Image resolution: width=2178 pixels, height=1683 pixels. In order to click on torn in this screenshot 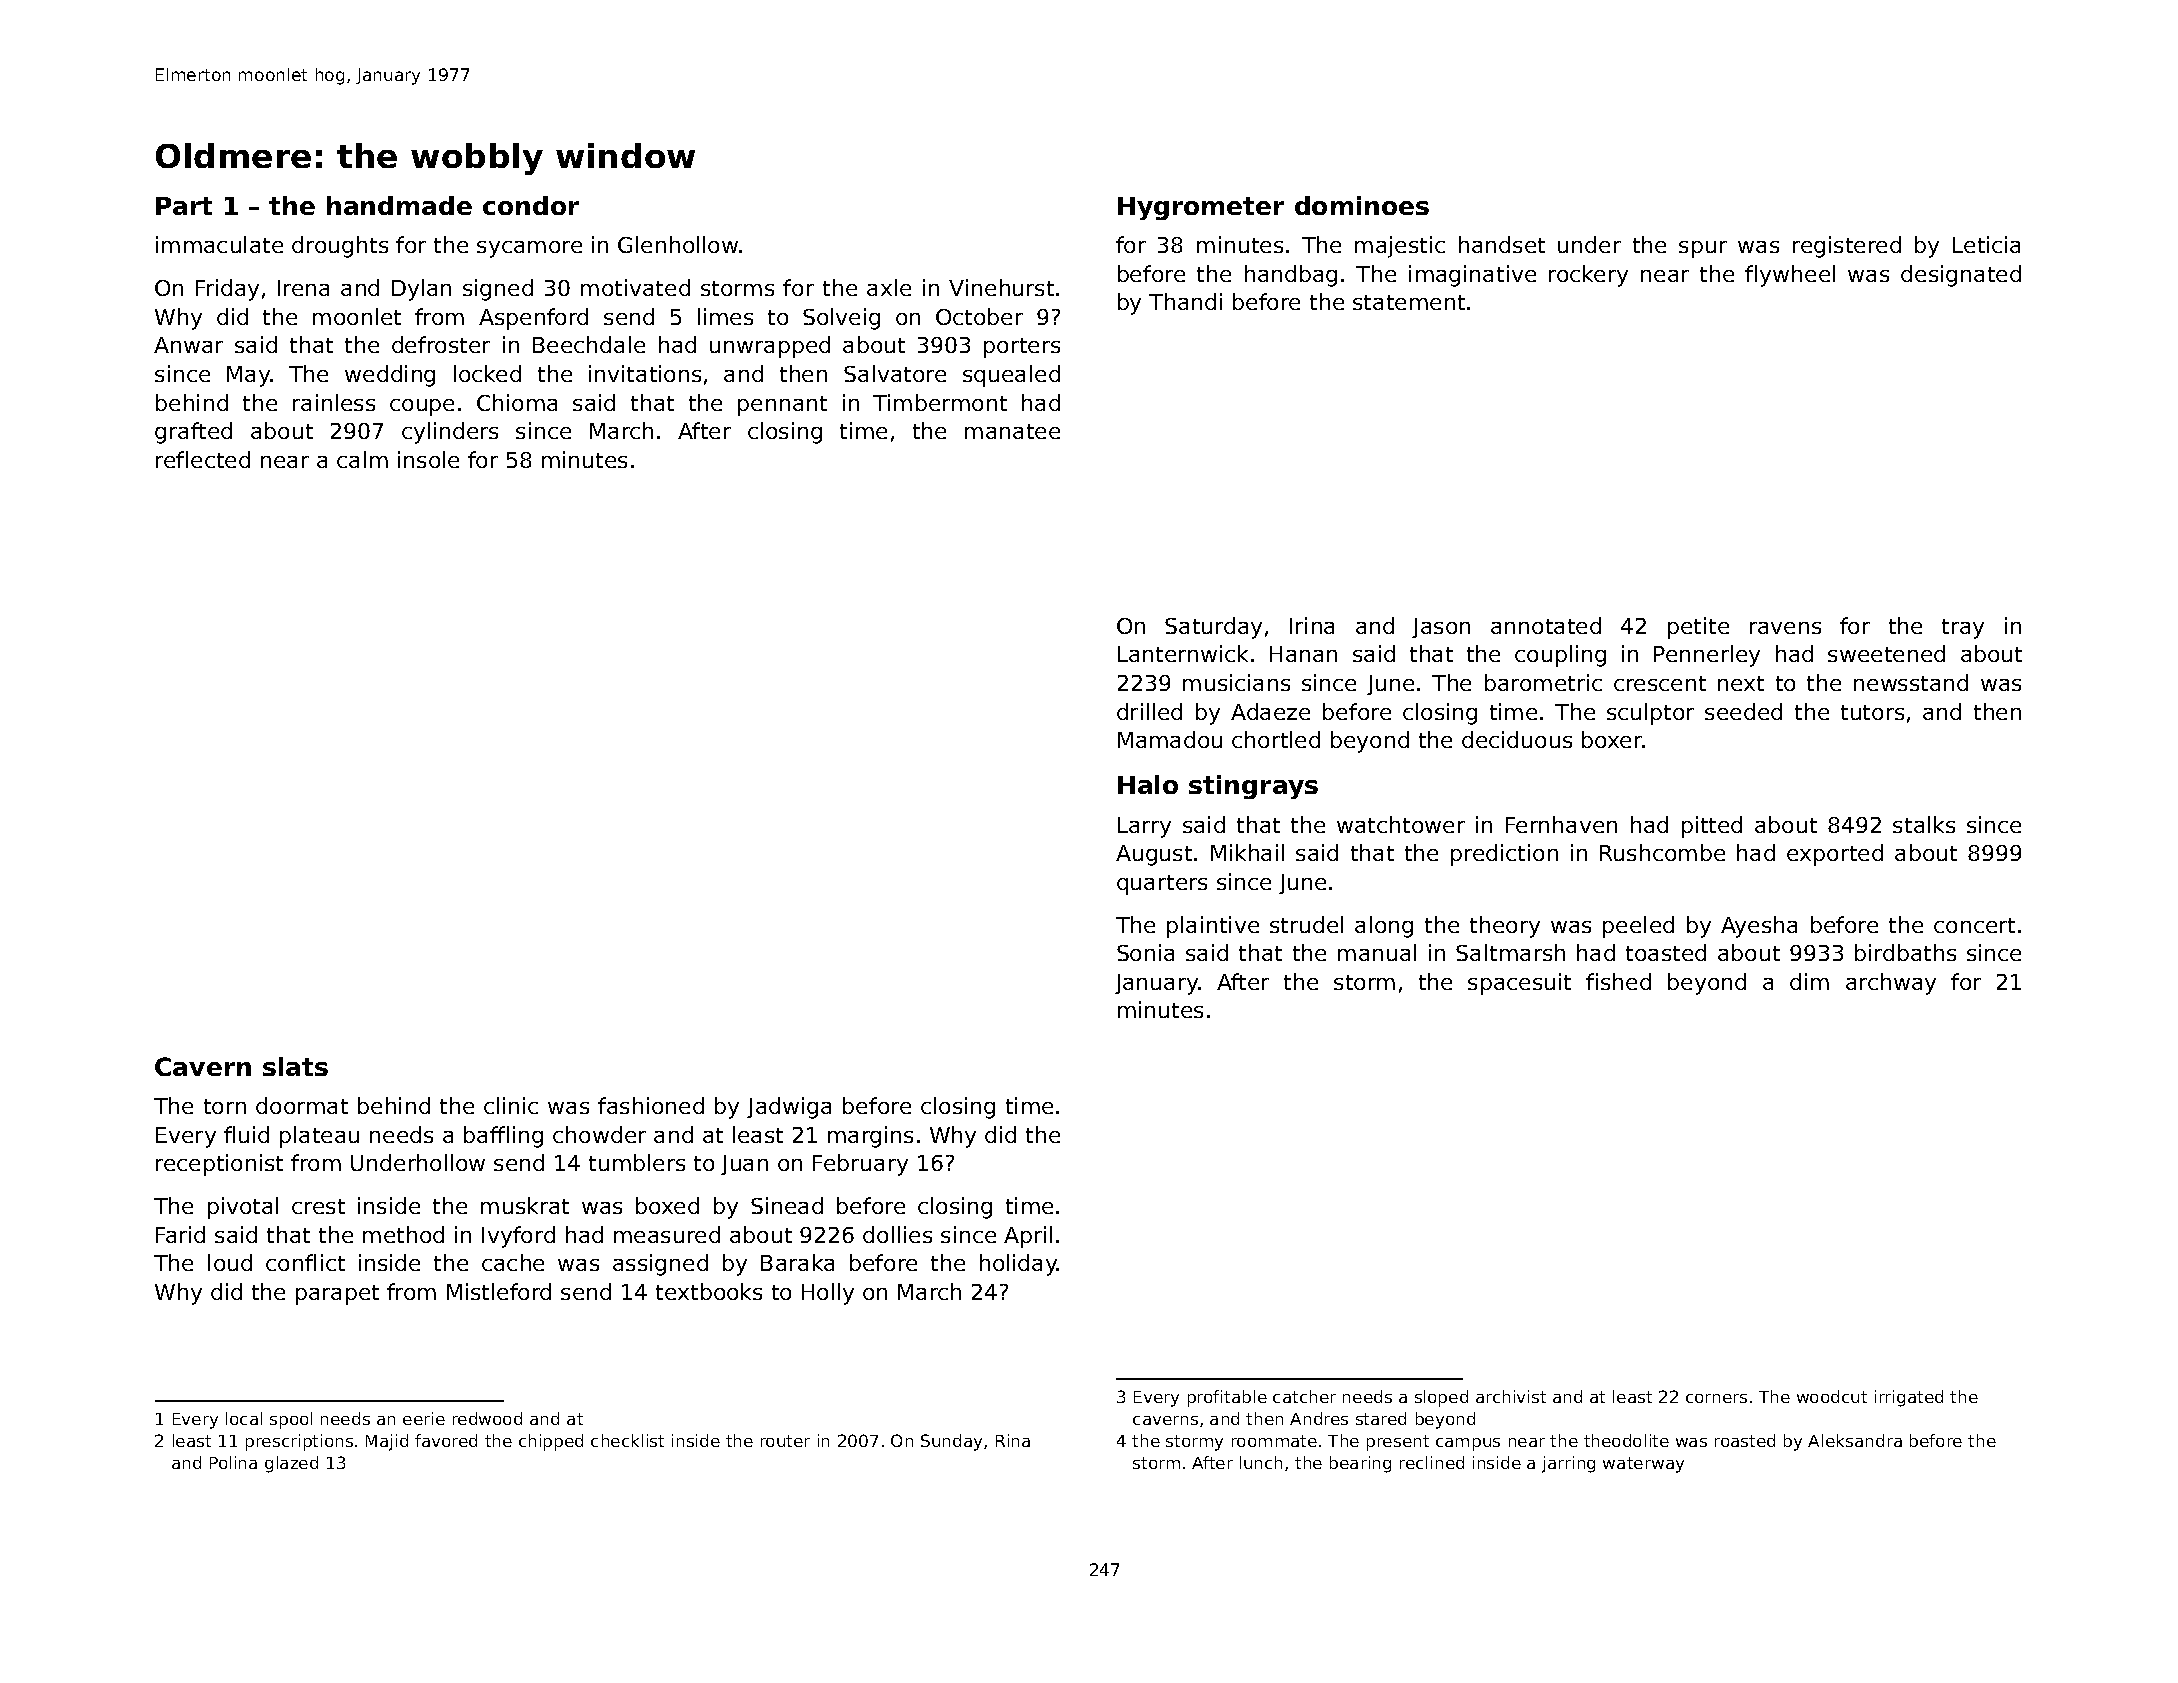, I will do `click(225, 1106)`.
